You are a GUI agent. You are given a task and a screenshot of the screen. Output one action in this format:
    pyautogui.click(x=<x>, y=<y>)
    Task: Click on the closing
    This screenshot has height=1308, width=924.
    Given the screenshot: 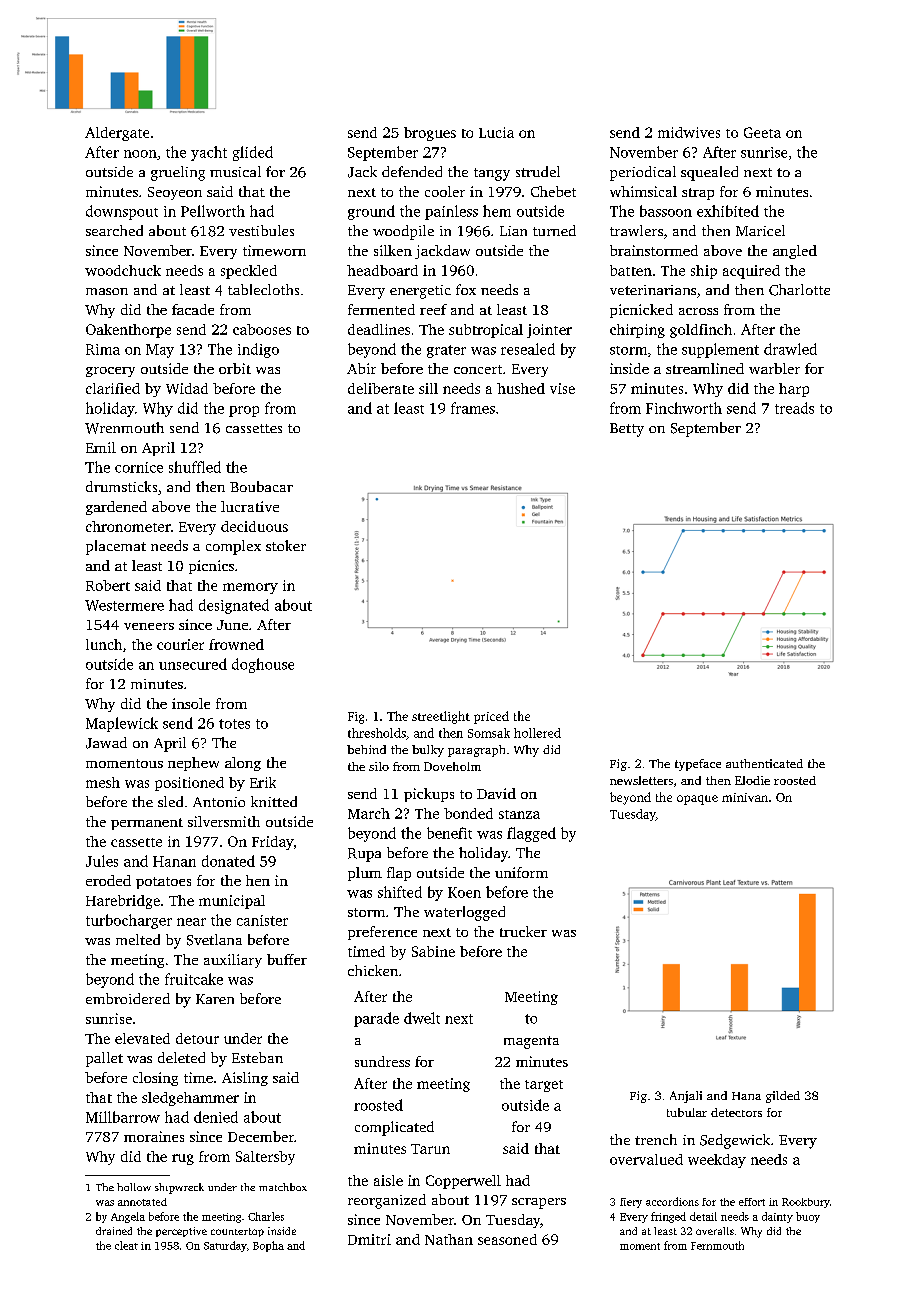 What is the action you would take?
    pyautogui.click(x=155, y=1079)
